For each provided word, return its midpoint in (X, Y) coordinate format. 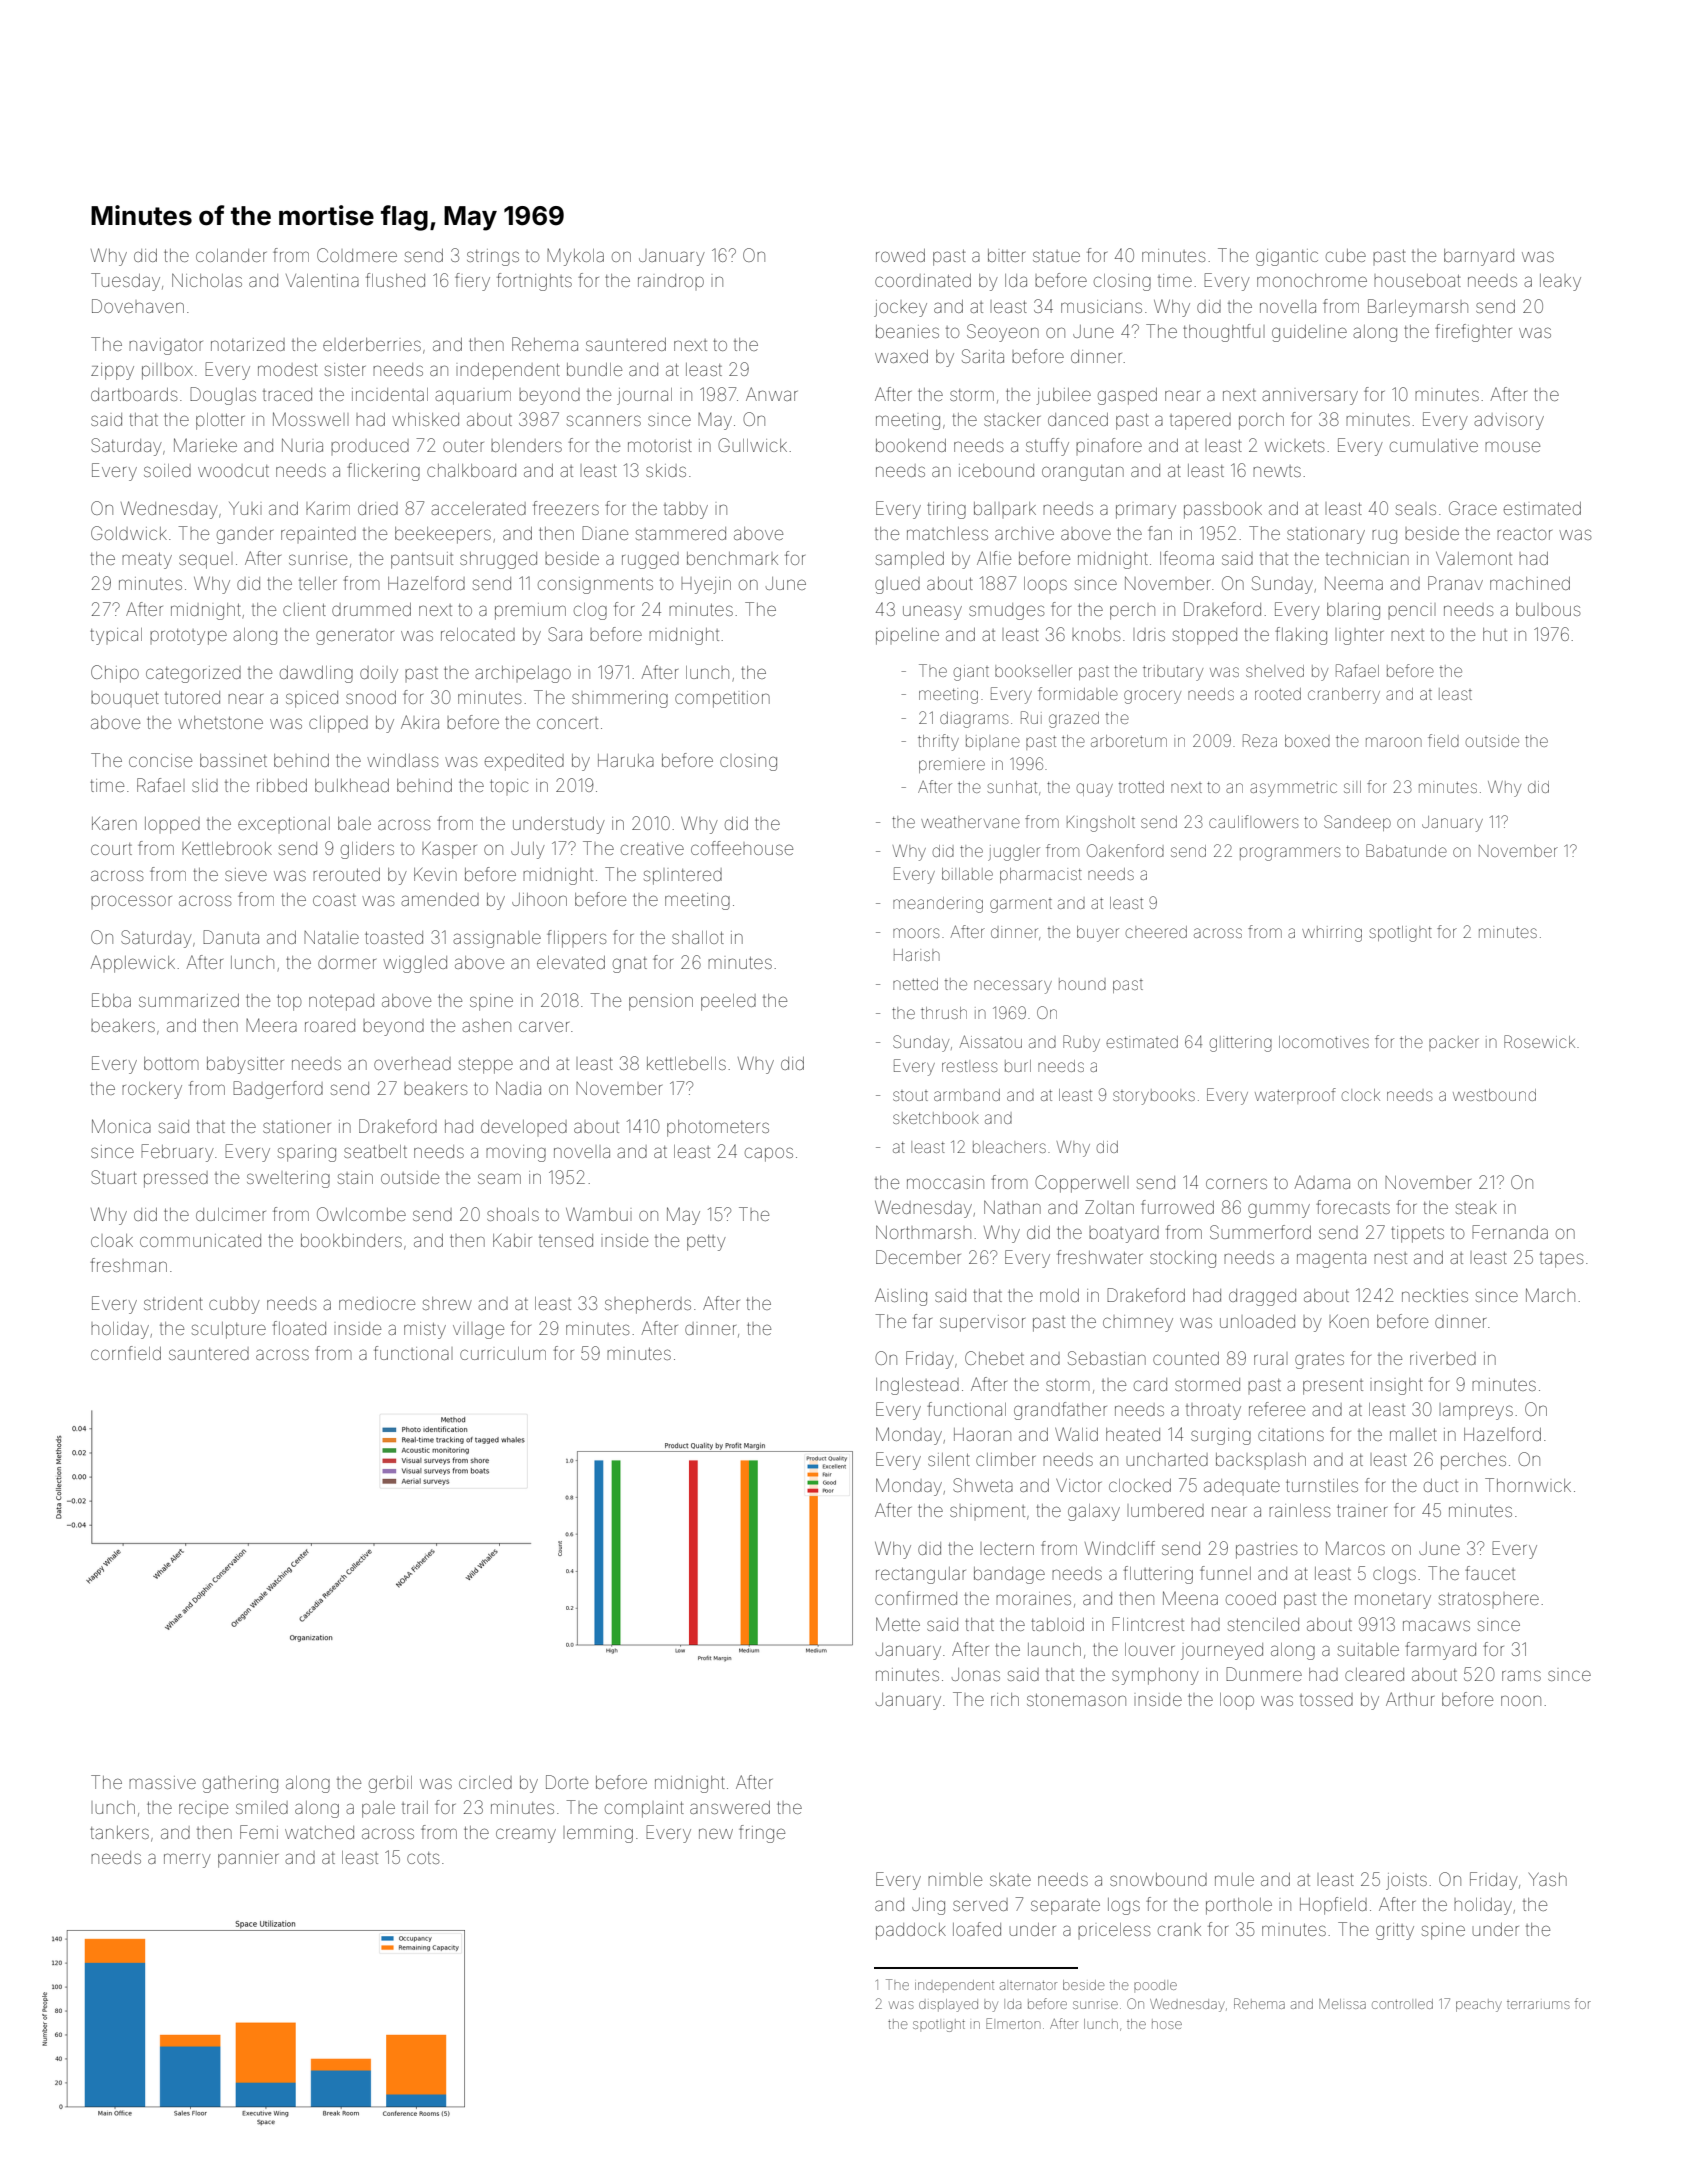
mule (1234, 1879)
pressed (176, 1179)
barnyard (1479, 257)
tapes (1562, 1260)
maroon (1394, 742)
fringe (762, 1834)
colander (231, 255)
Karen (114, 823)
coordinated (923, 280)
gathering (240, 1784)
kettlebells (686, 1063)
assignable (497, 939)
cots (423, 1858)
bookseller (1033, 671)
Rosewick (1539, 1041)
